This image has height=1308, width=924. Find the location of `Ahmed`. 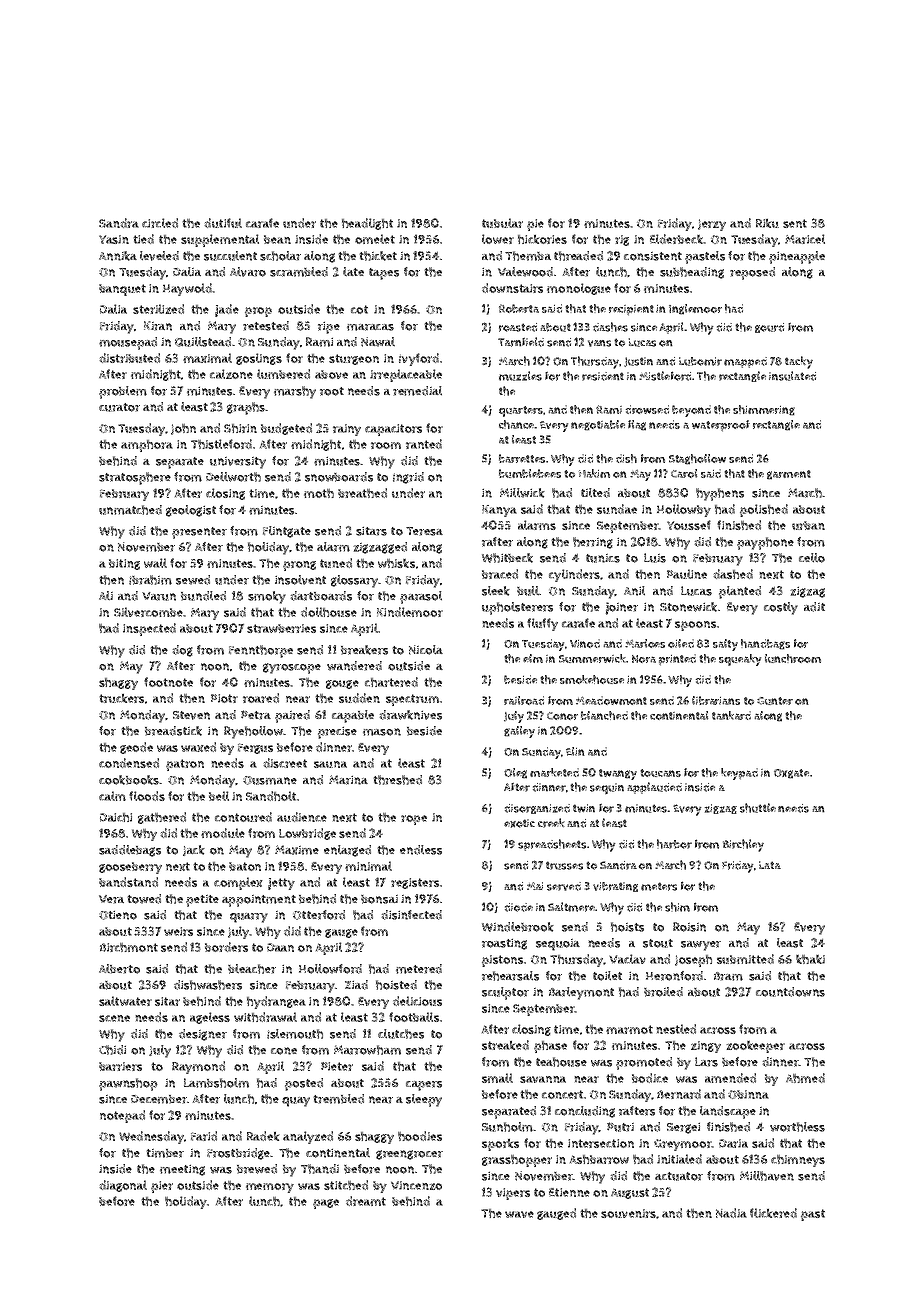

Ahmed is located at coordinates (805, 1078).
